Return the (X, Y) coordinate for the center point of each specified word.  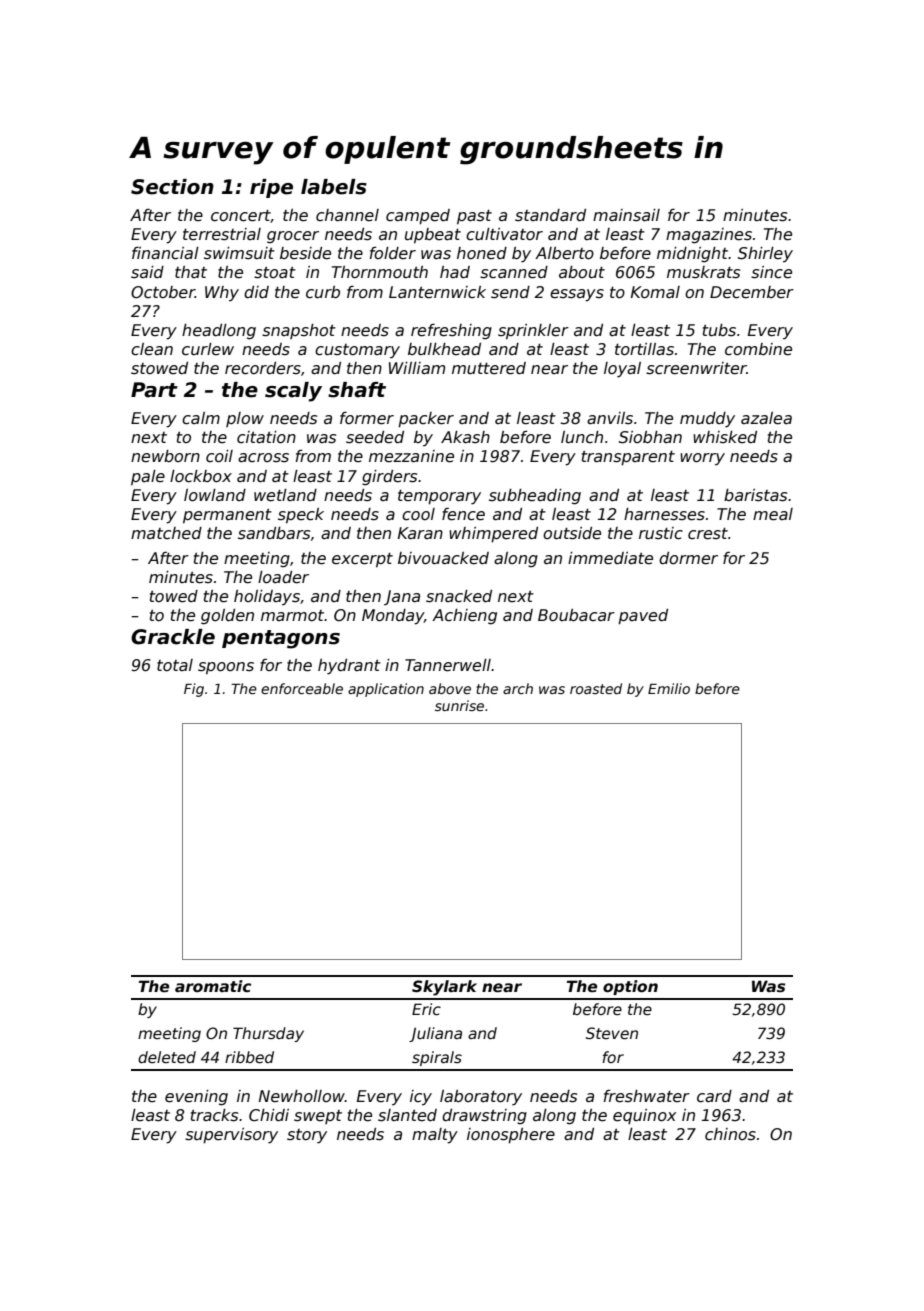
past (474, 217)
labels (334, 187)
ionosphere (511, 1136)
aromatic (213, 986)
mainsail (626, 215)
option (630, 987)
